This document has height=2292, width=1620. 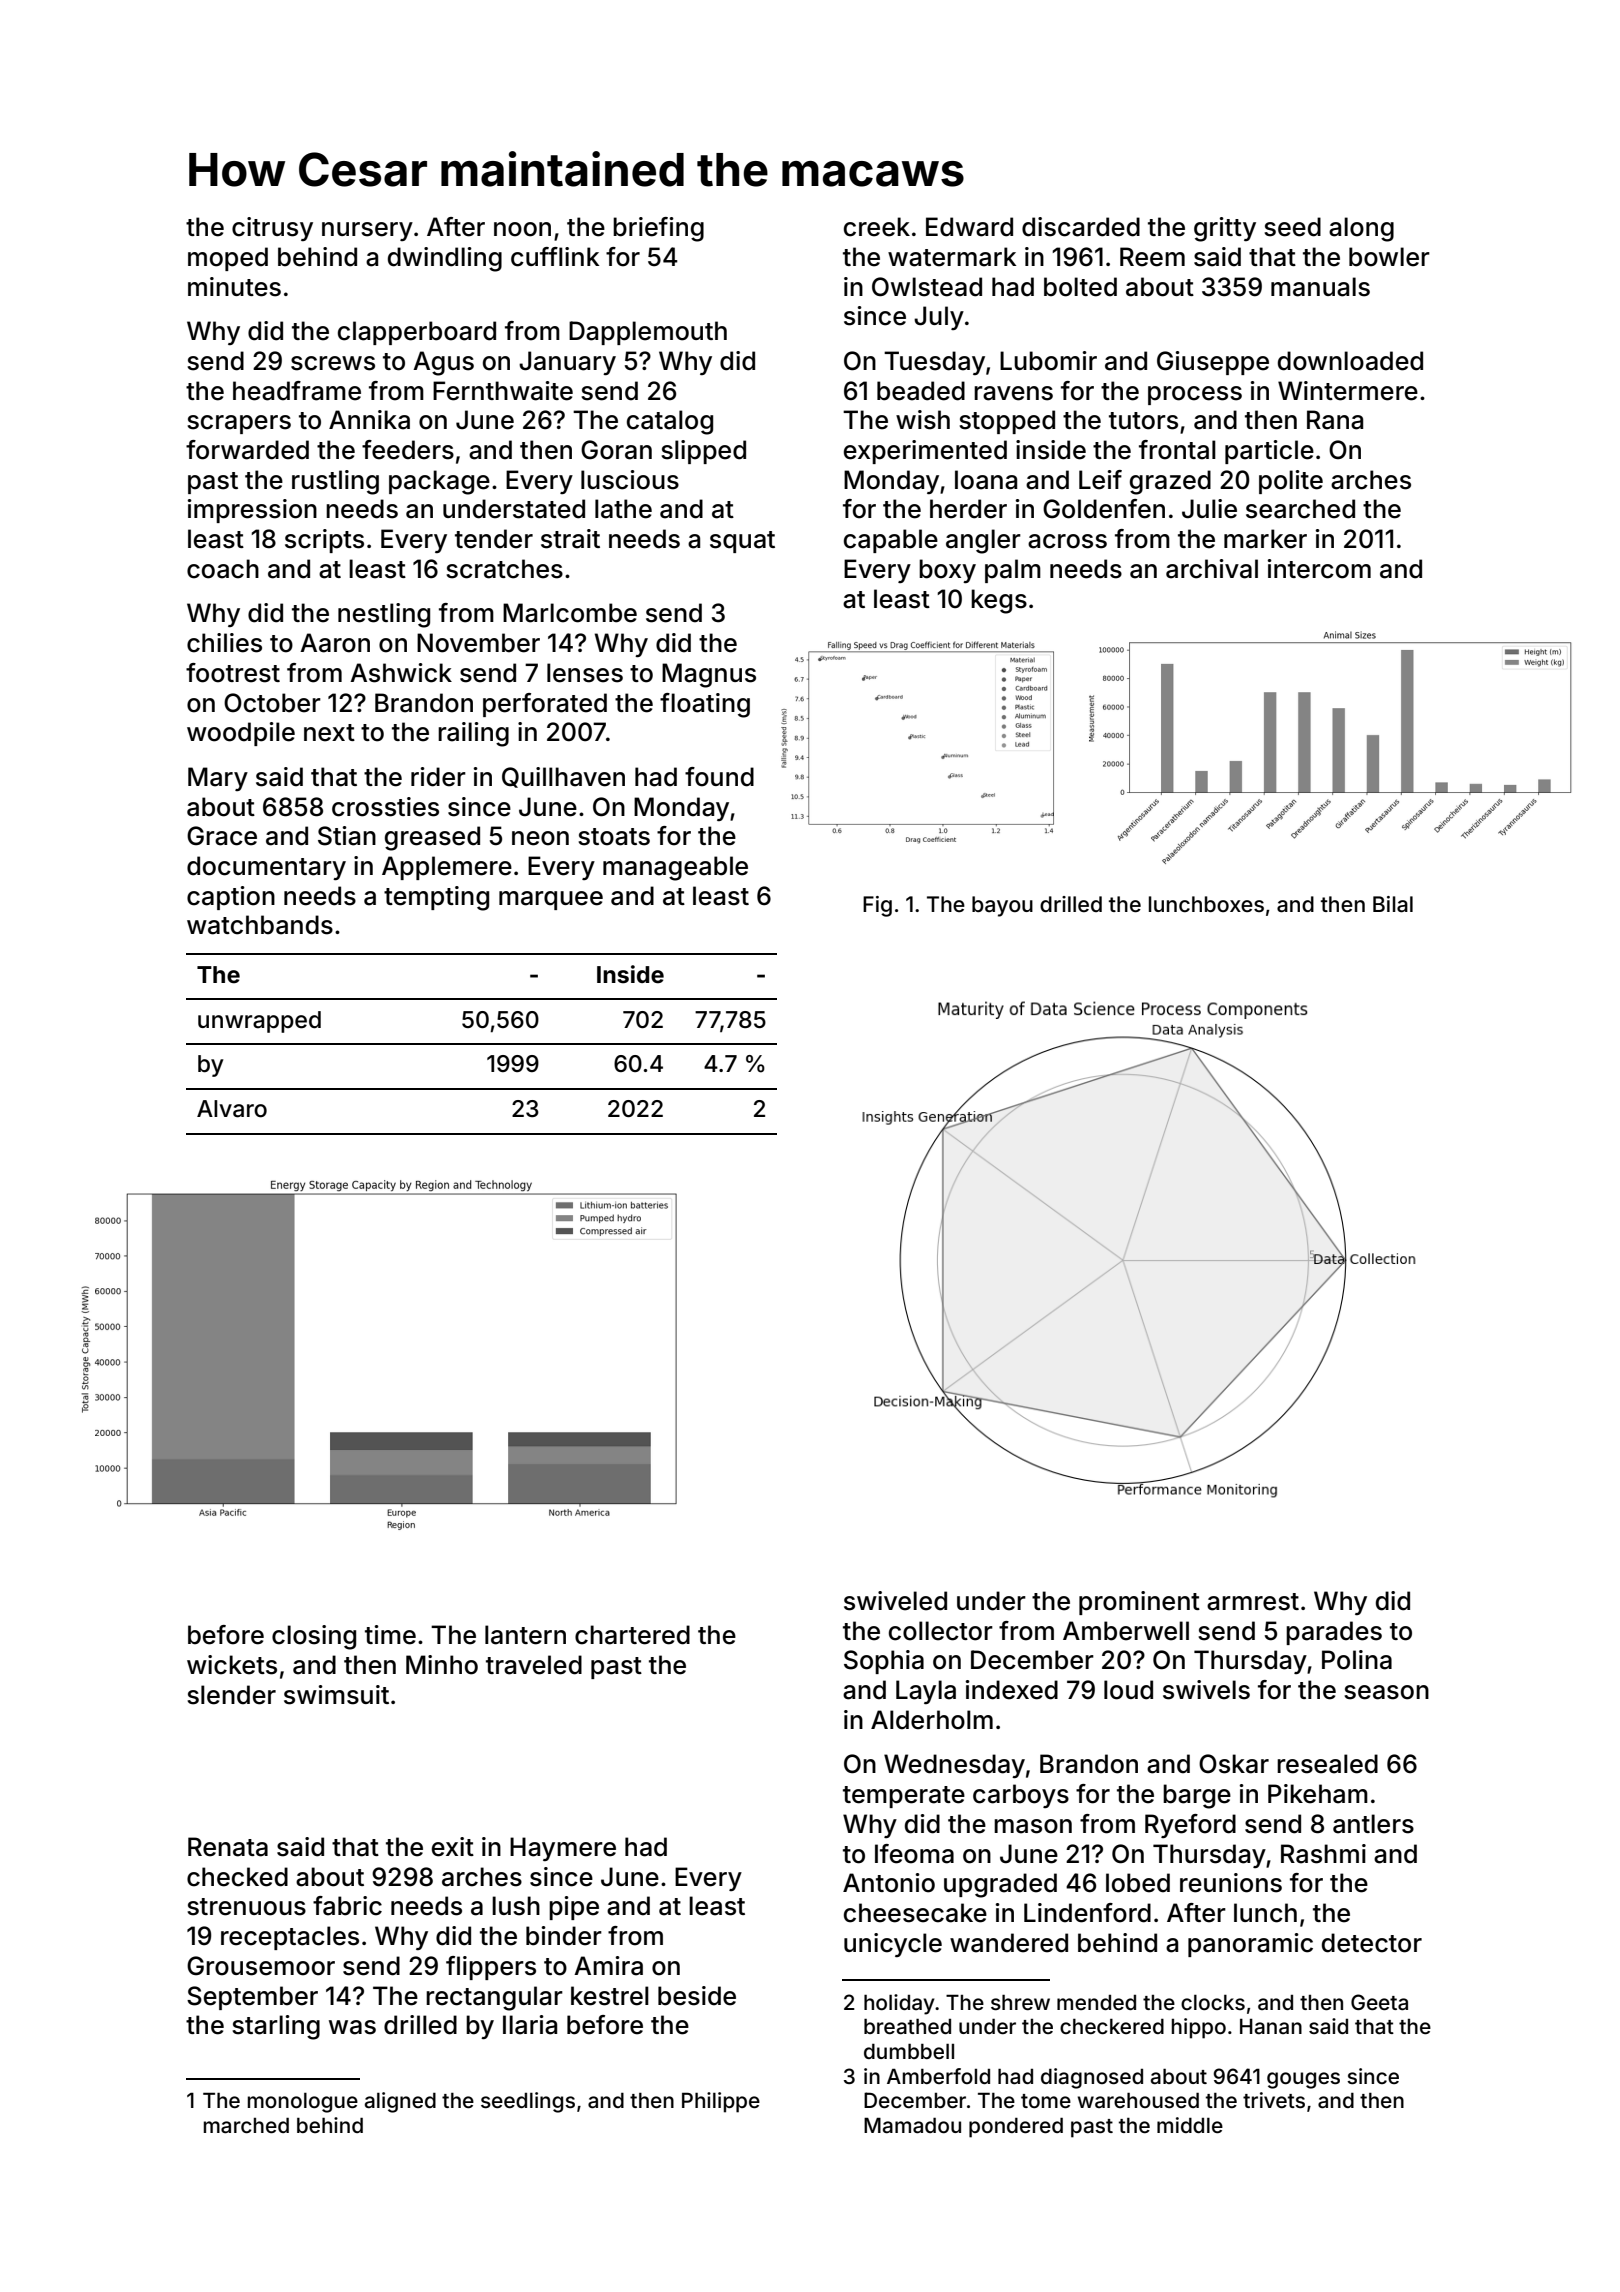 I want to click on manageable, so click(x=675, y=868).
